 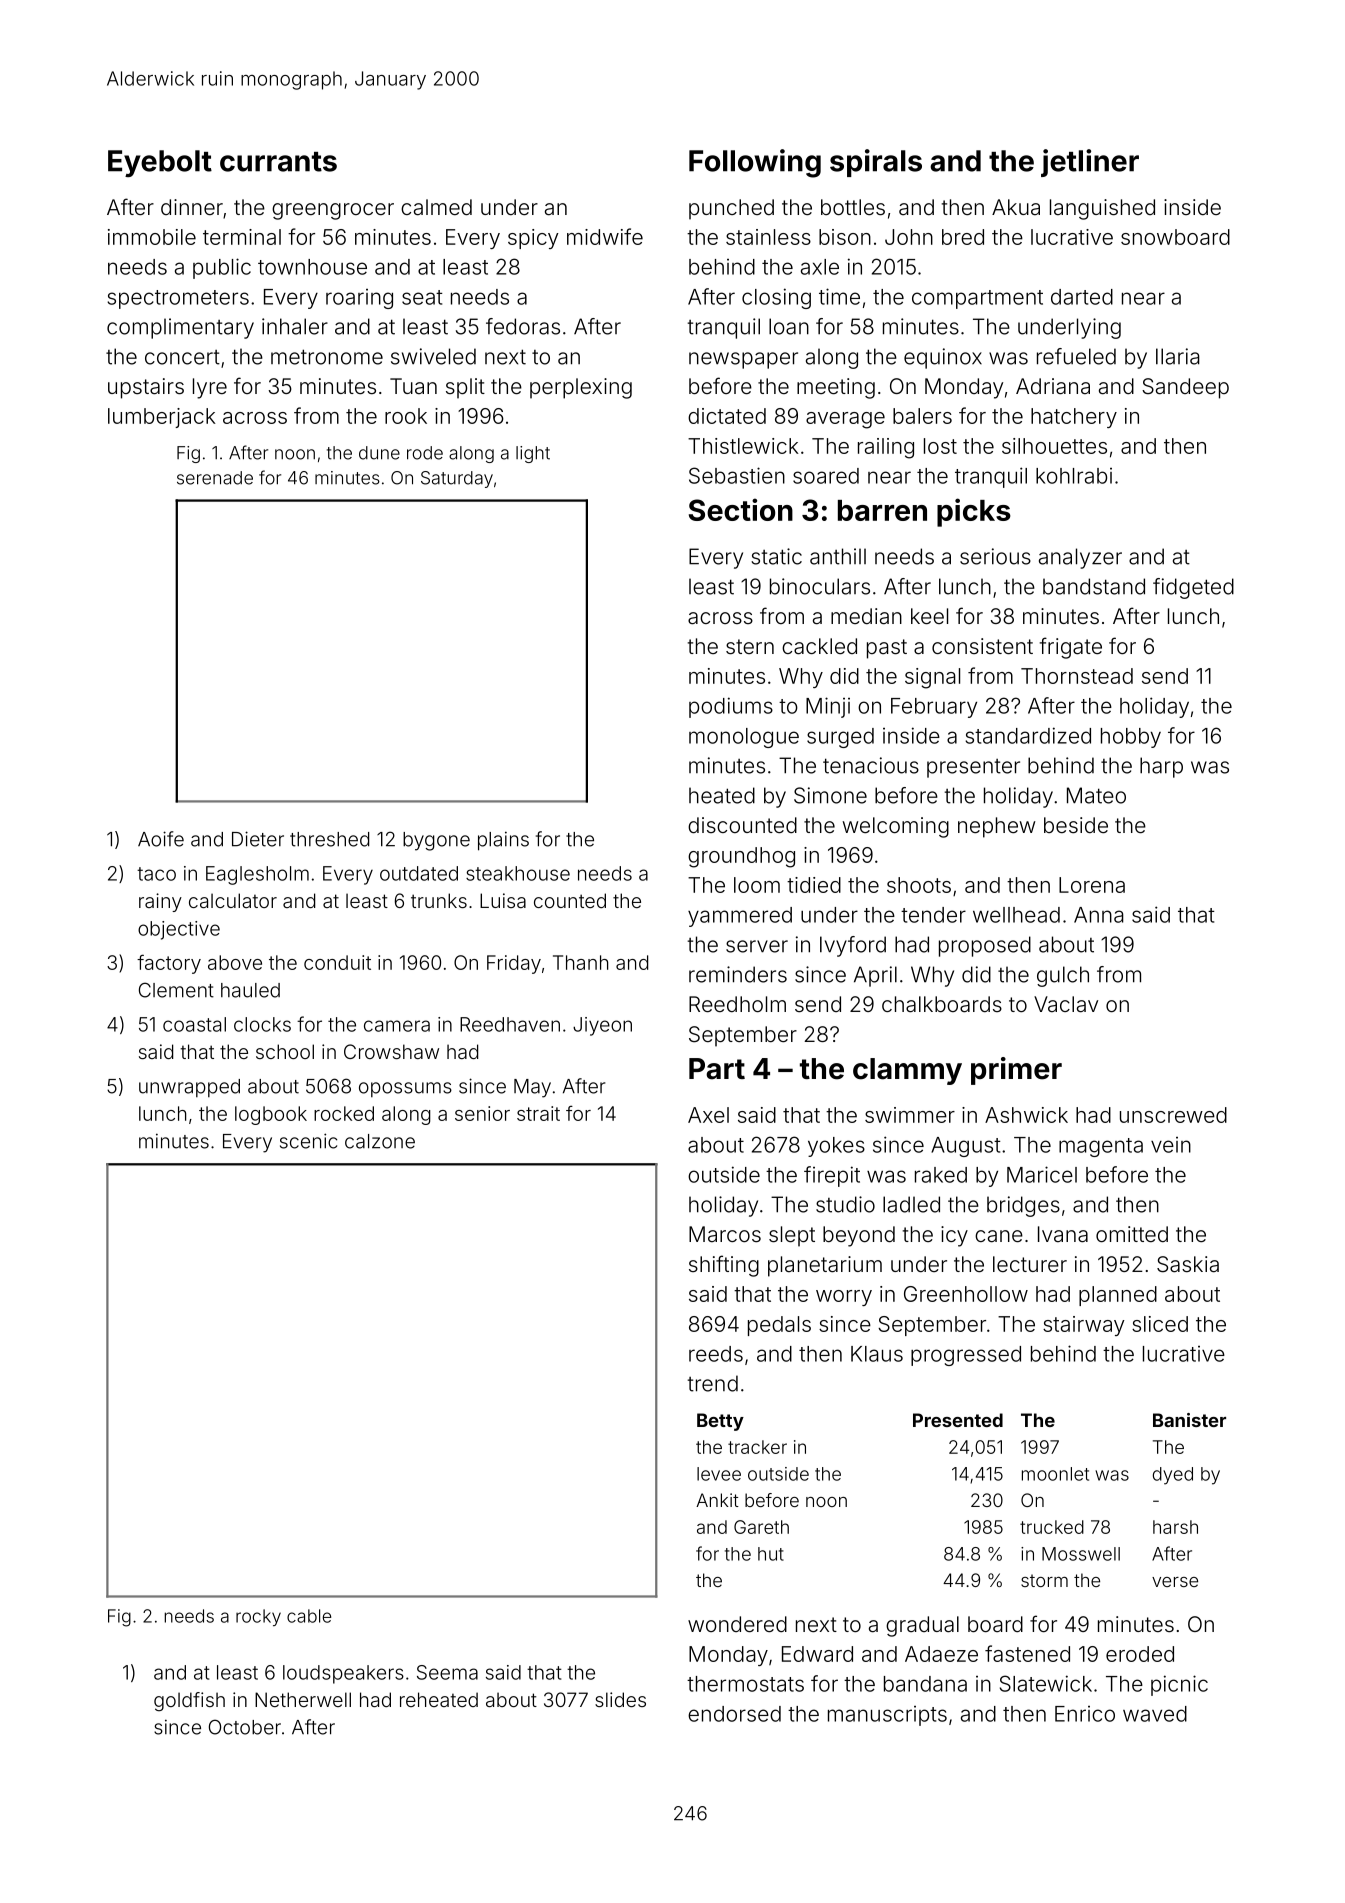 I want to click on omitted, so click(x=1132, y=1234).
